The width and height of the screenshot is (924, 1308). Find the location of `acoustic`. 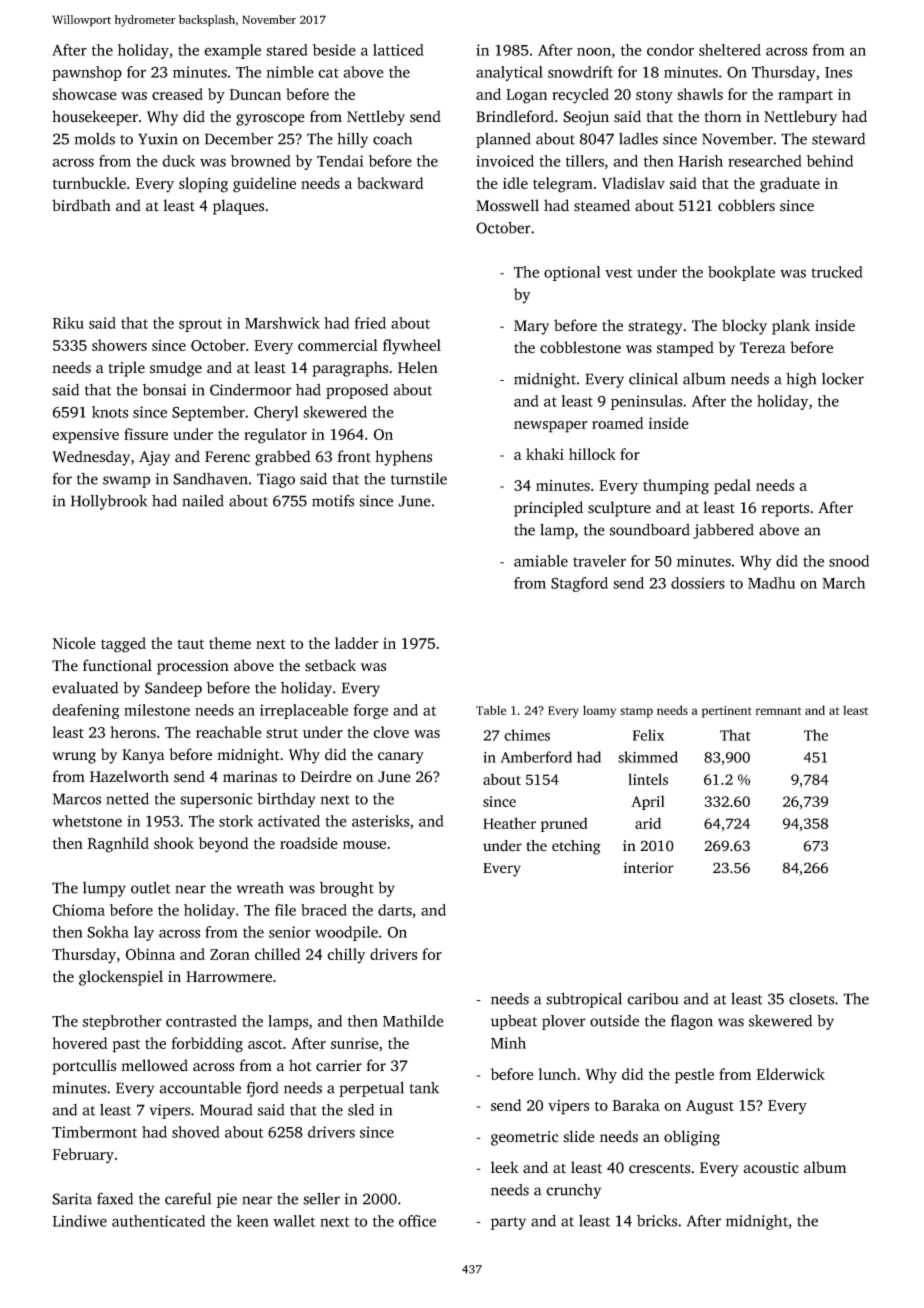

acoustic is located at coordinates (771, 1168).
